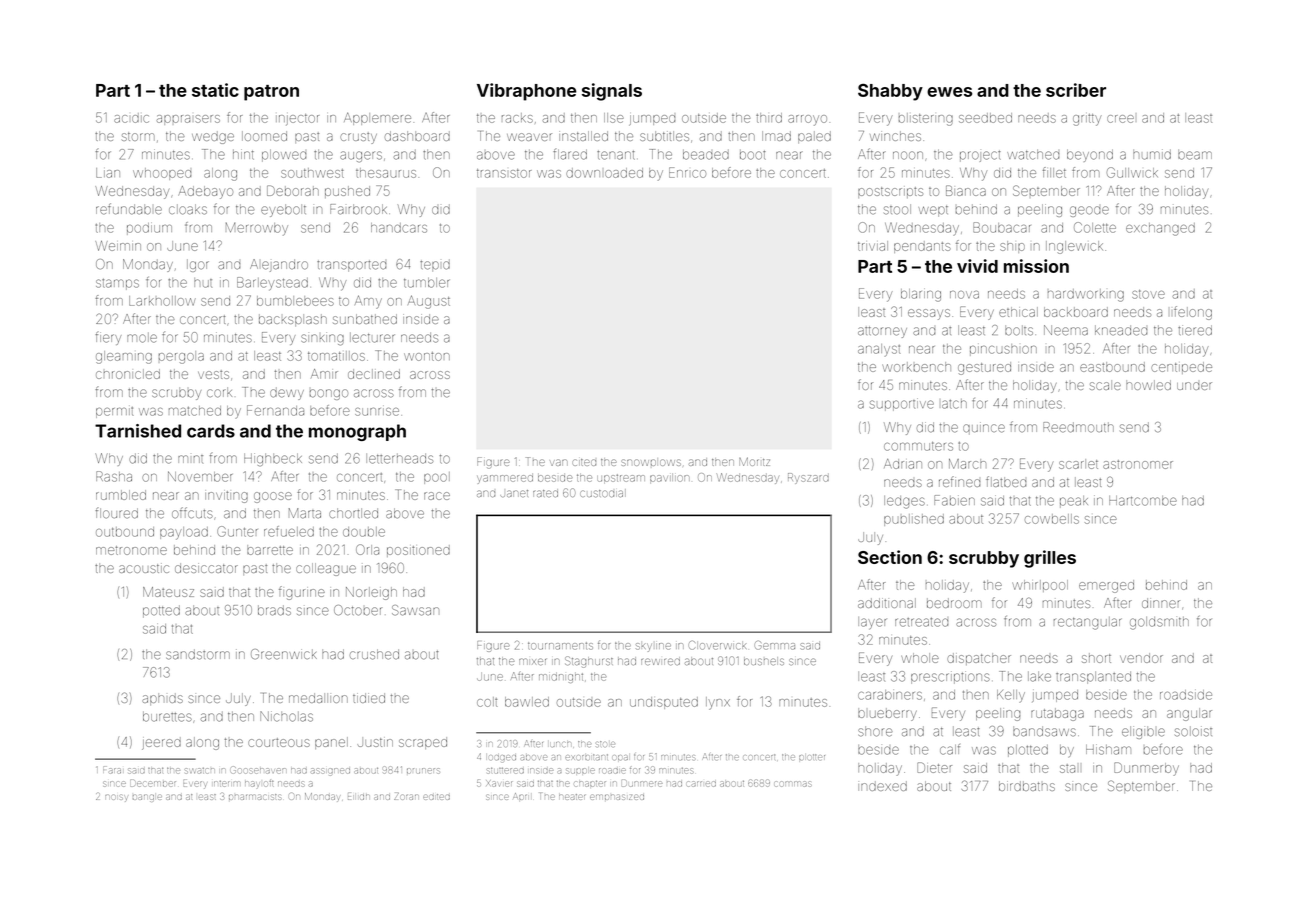  What do you see at coordinates (616, 155) in the image?
I see `tenant` at bounding box center [616, 155].
